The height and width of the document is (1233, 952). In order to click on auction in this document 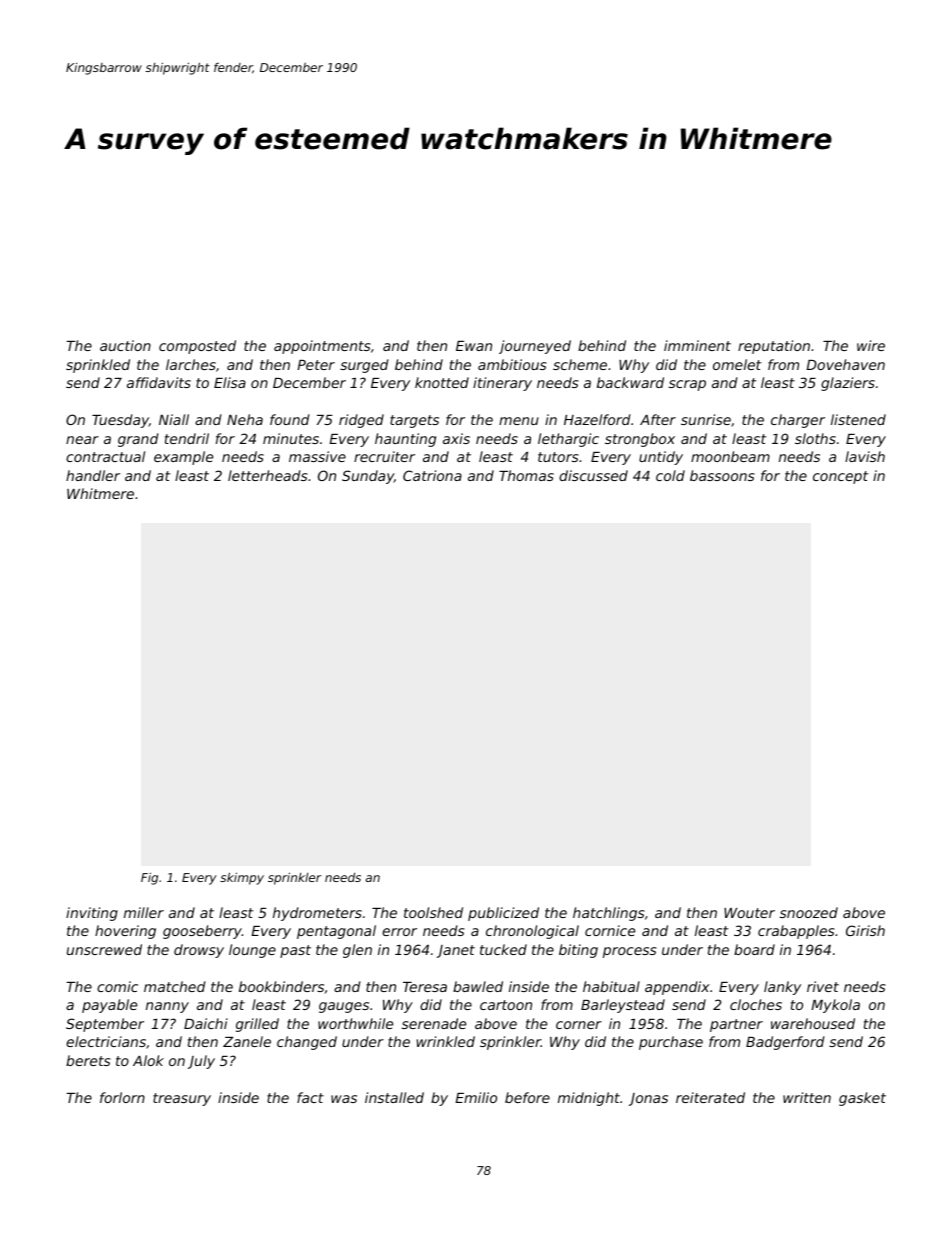, I will do `click(125, 345)`.
